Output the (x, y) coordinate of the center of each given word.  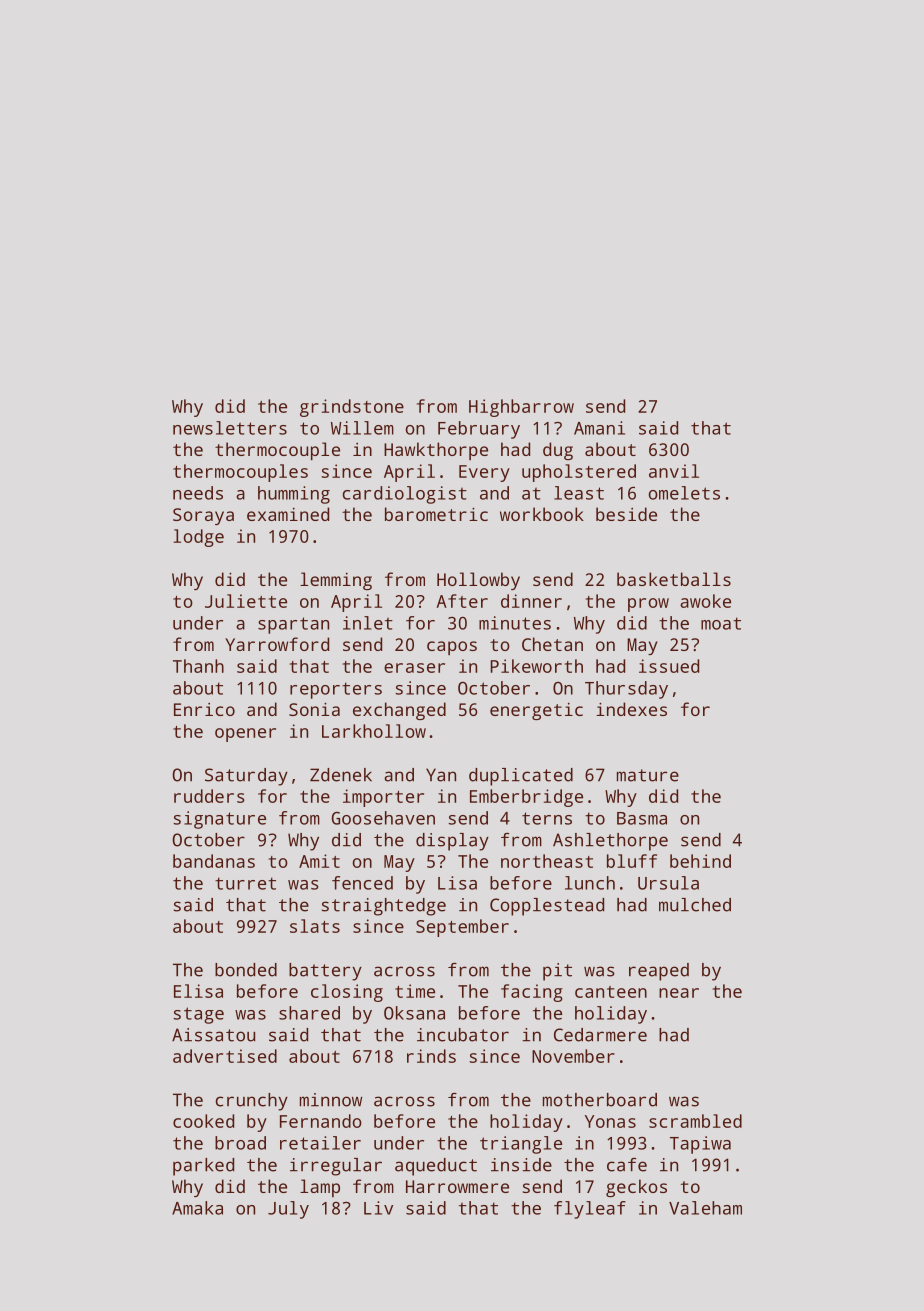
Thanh (198, 666)
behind (700, 861)
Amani (599, 428)
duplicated (521, 777)
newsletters (230, 428)
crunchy (252, 1102)
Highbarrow (521, 408)
